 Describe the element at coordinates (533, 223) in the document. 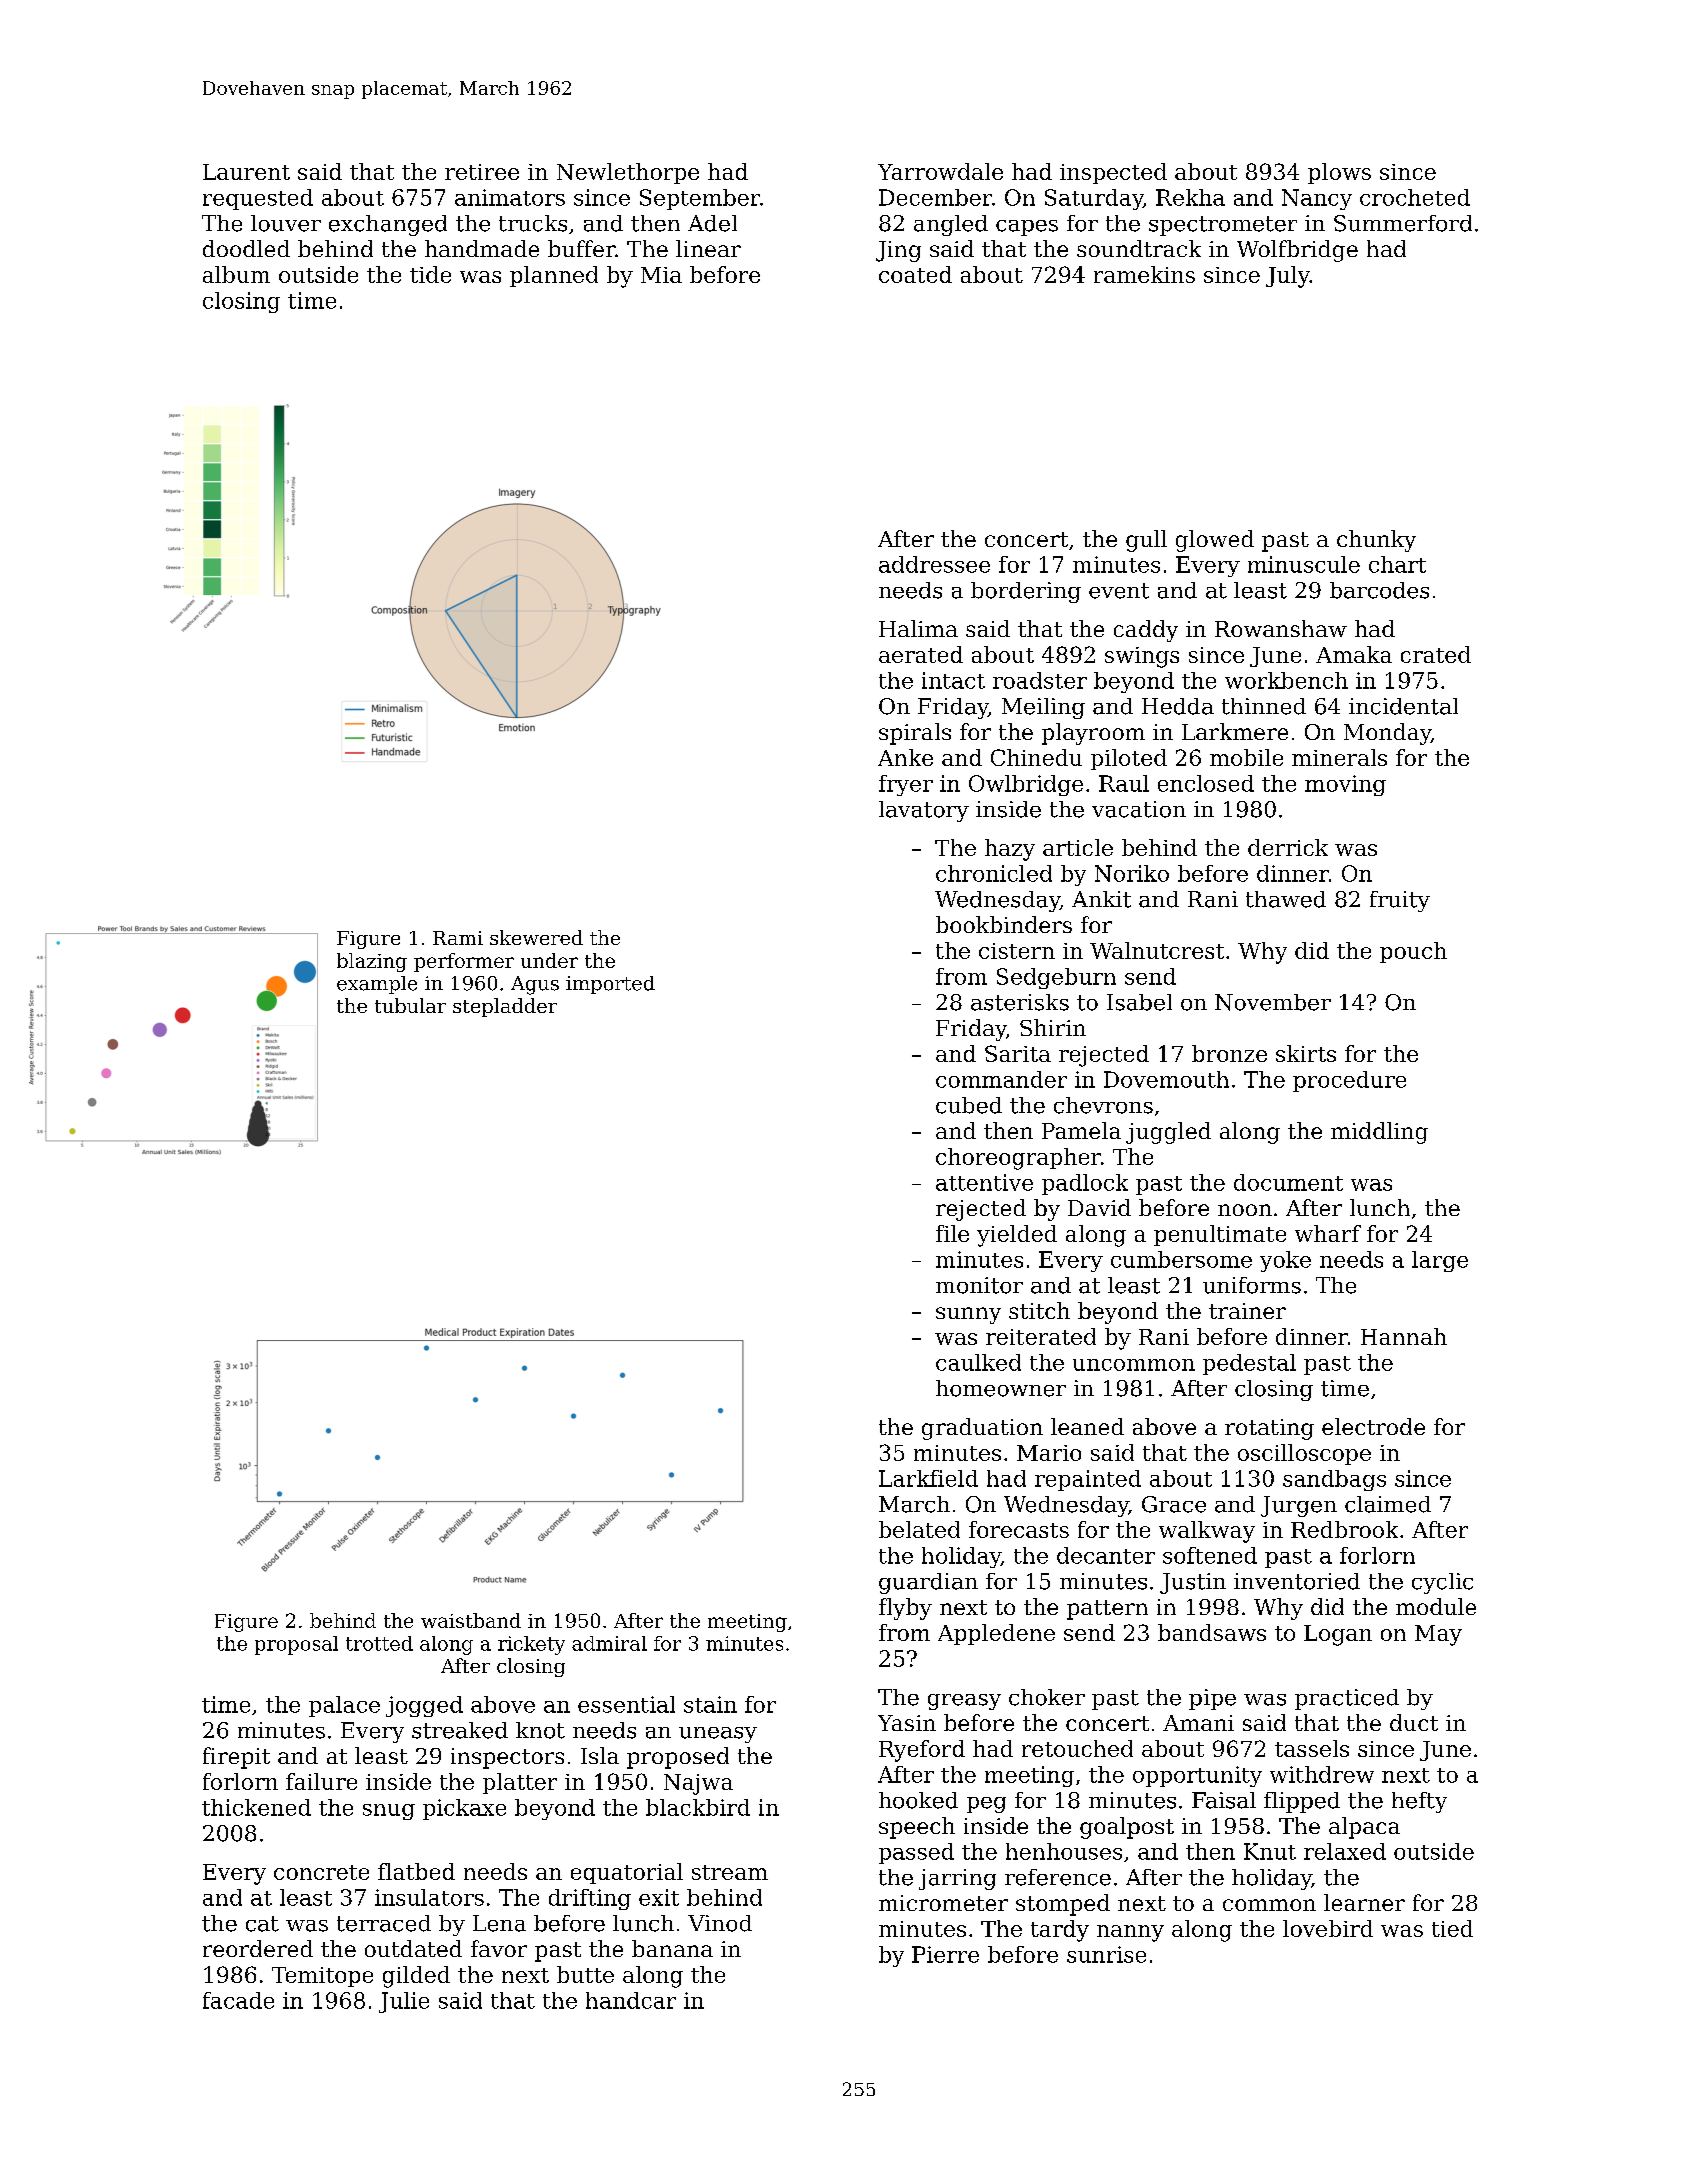

I see `trucks` at that location.
